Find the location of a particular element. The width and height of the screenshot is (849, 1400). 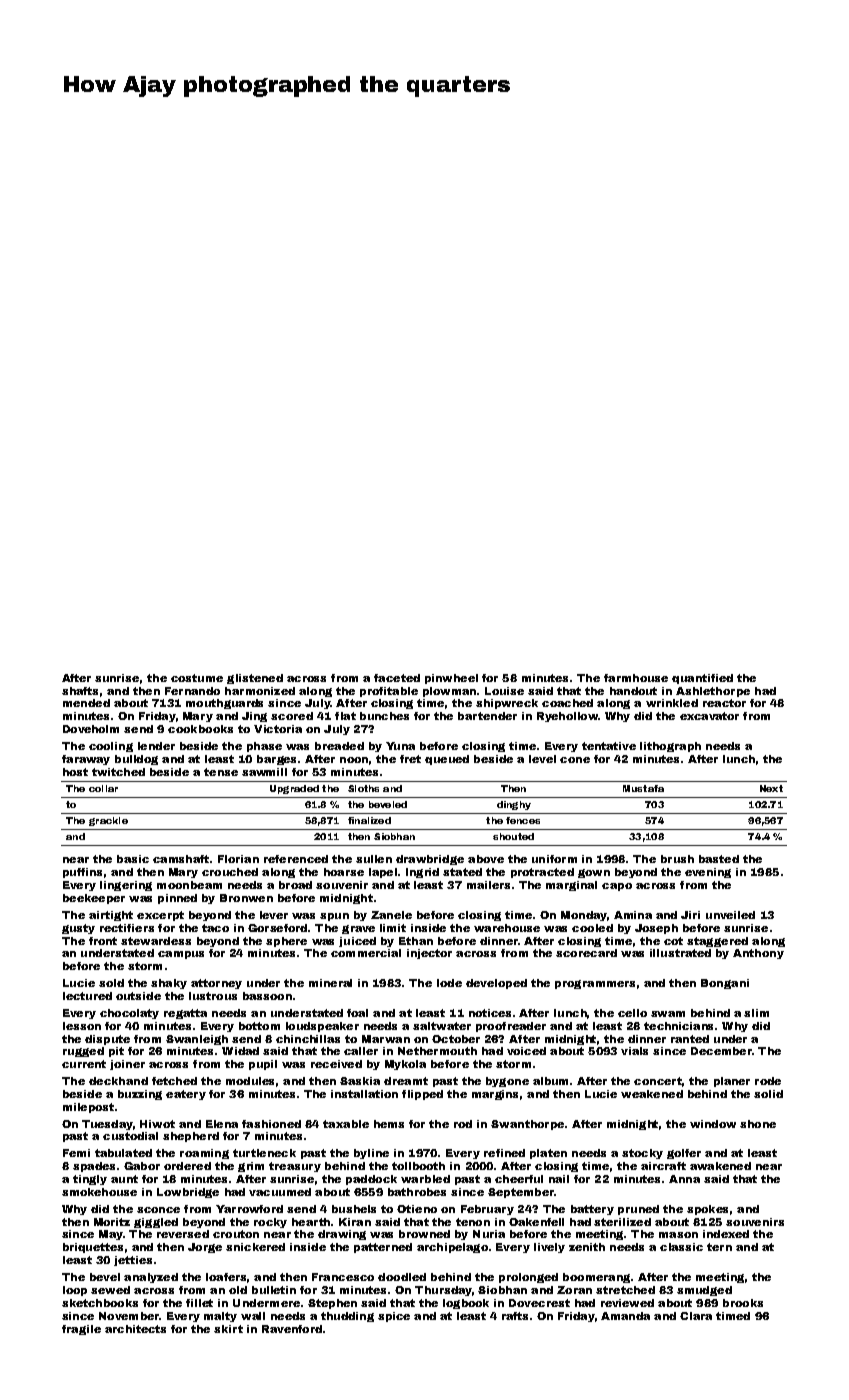

broad is located at coordinates (295, 885).
